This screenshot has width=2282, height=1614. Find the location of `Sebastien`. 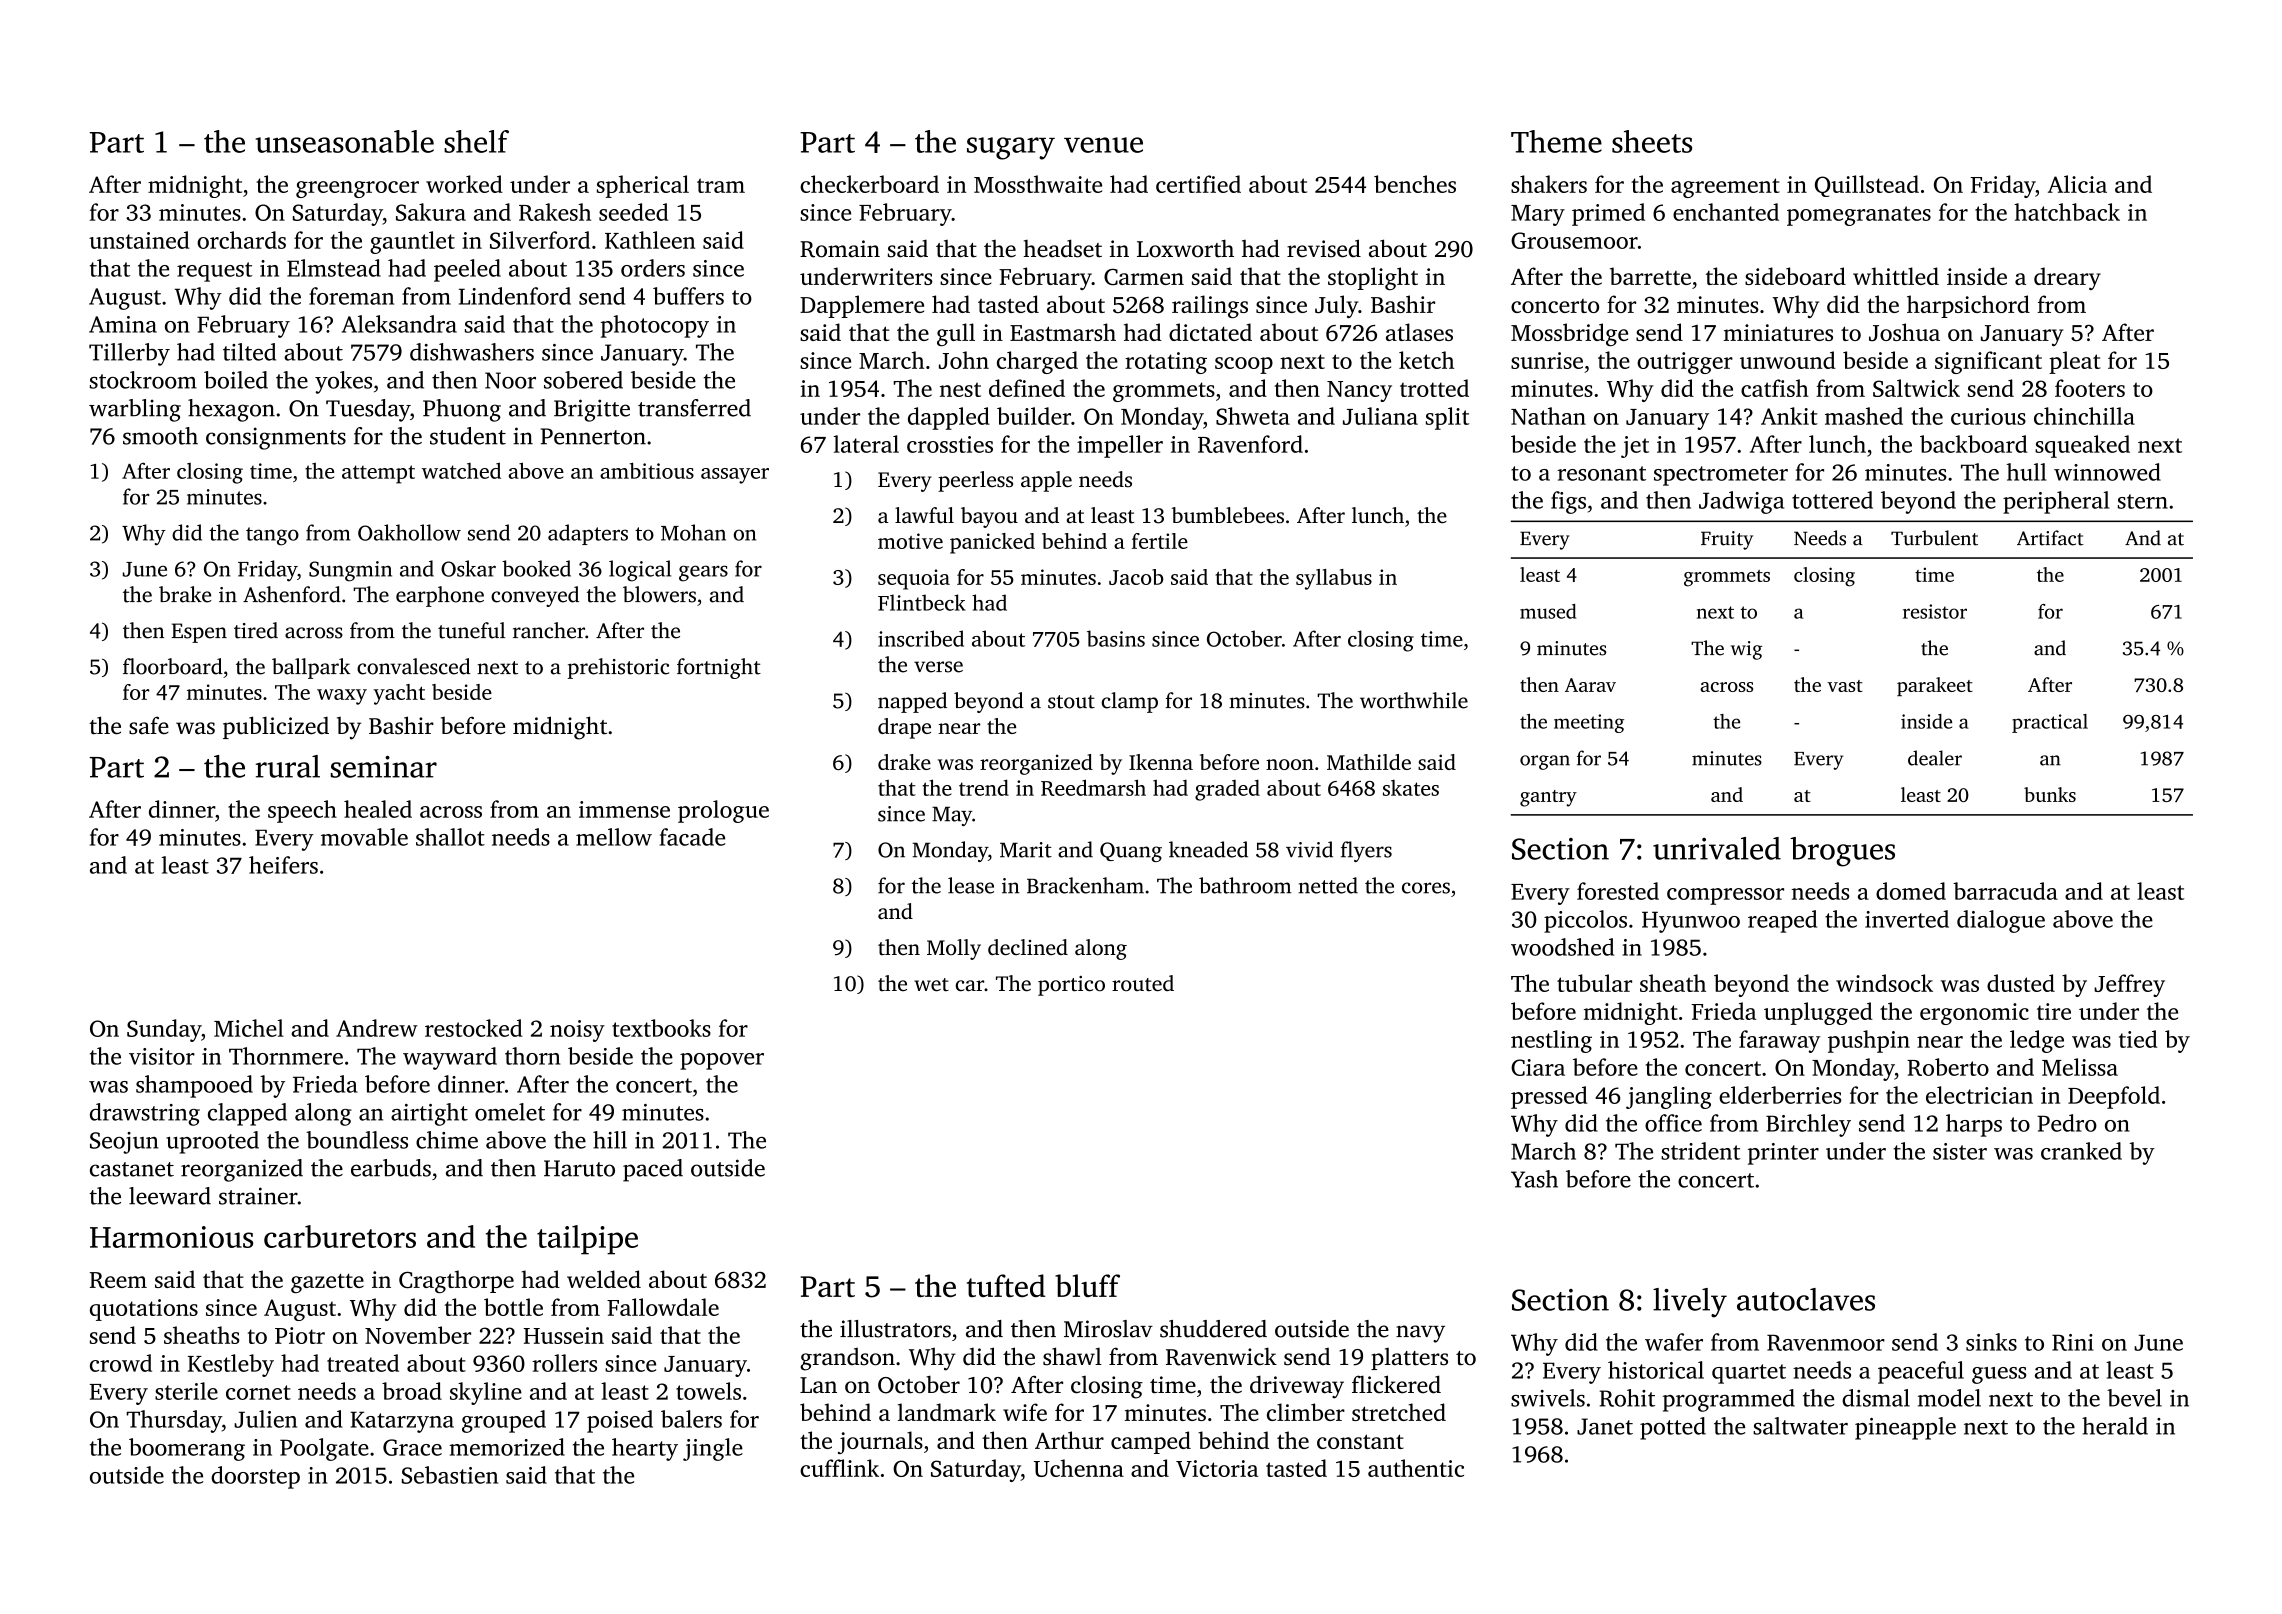

Sebastien is located at coordinates (450, 1475).
